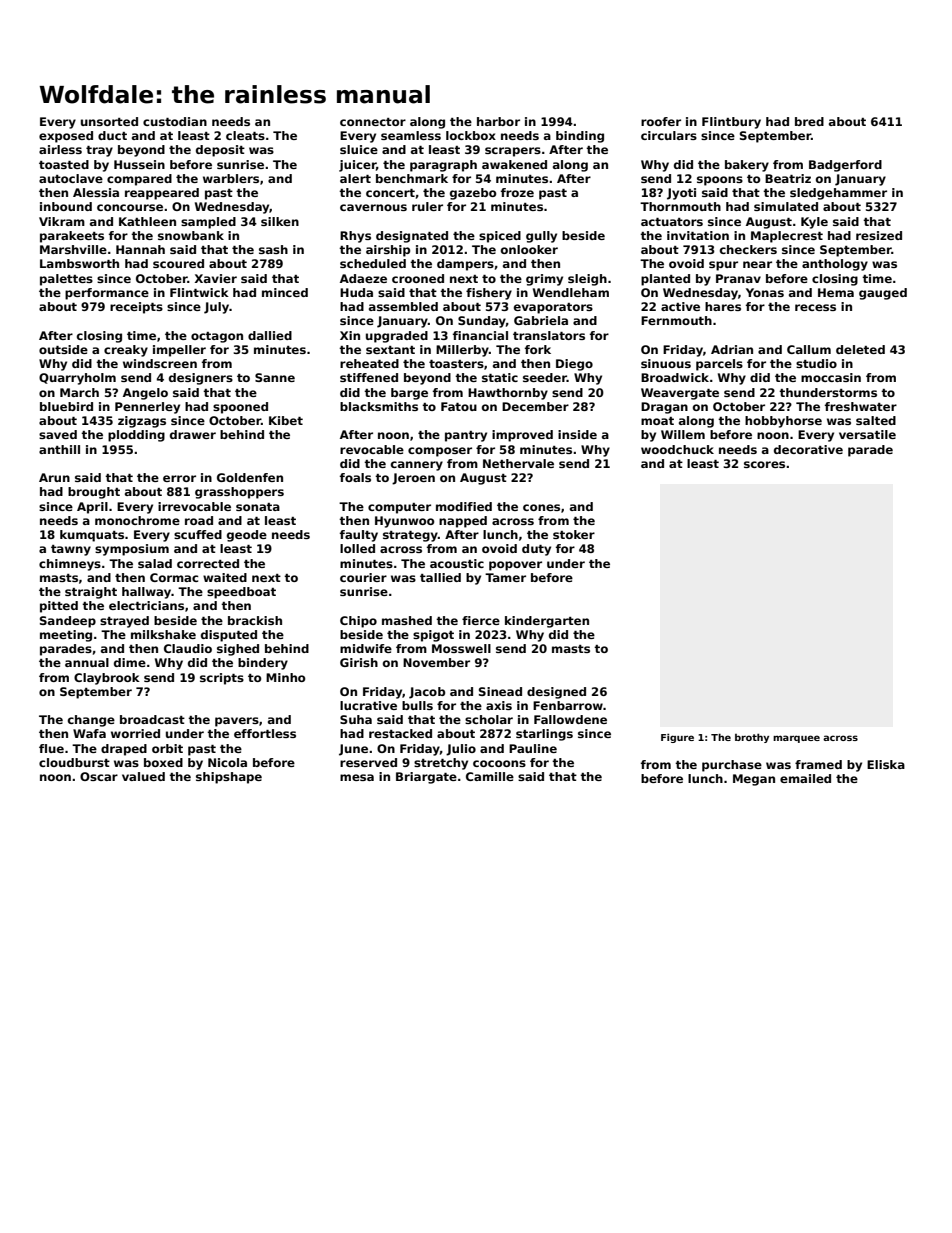 The height and width of the screenshot is (1233, 952). What do you see at coordinates (64, 164) in the screenshot?
I see `toasted` at bounding box center [64, 164].
